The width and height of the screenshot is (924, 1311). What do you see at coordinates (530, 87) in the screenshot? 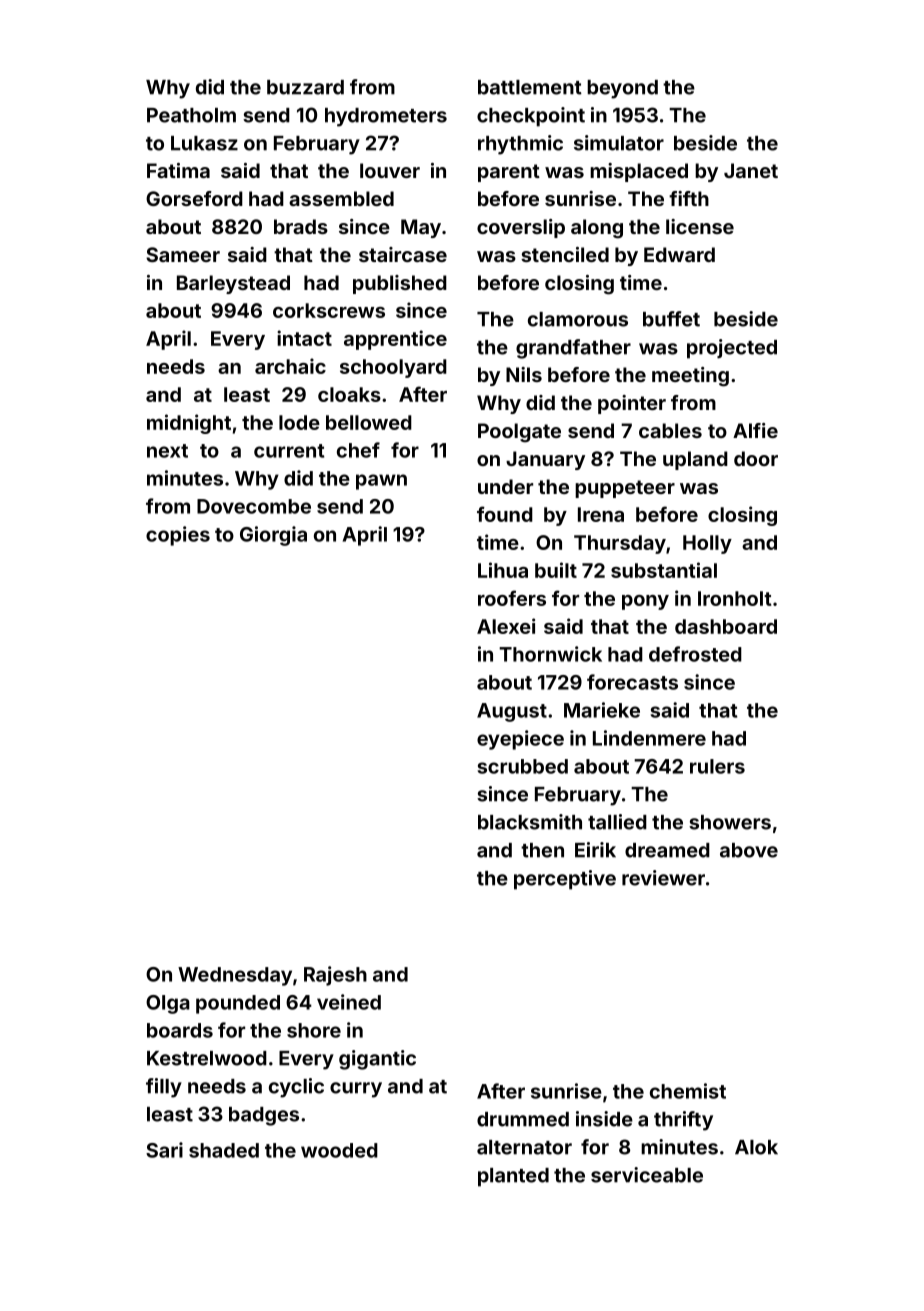
I see `battlement` at bounding box center [530, 87].
